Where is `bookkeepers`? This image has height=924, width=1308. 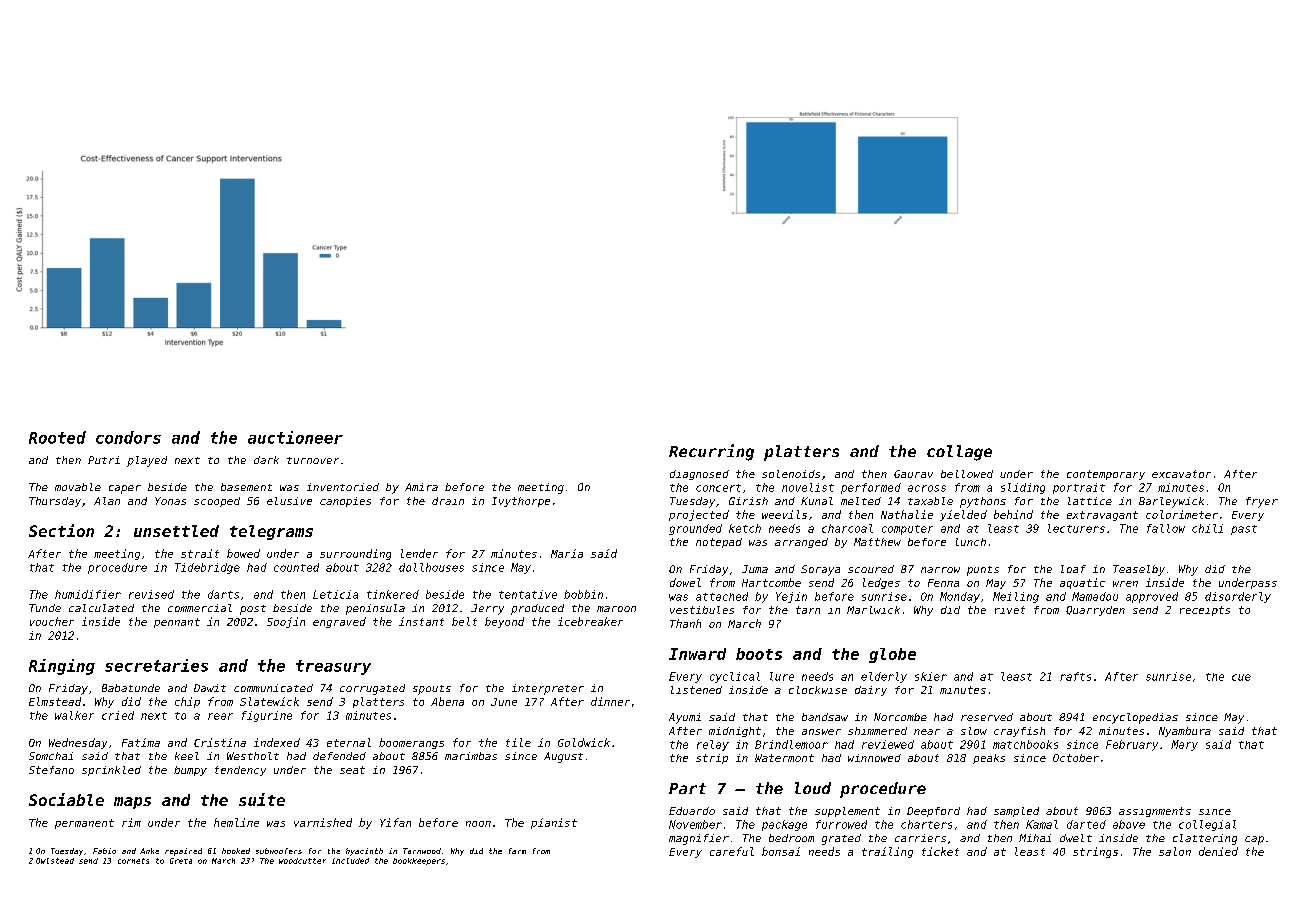
bookkeepers is located at coordinates (419, 861).
